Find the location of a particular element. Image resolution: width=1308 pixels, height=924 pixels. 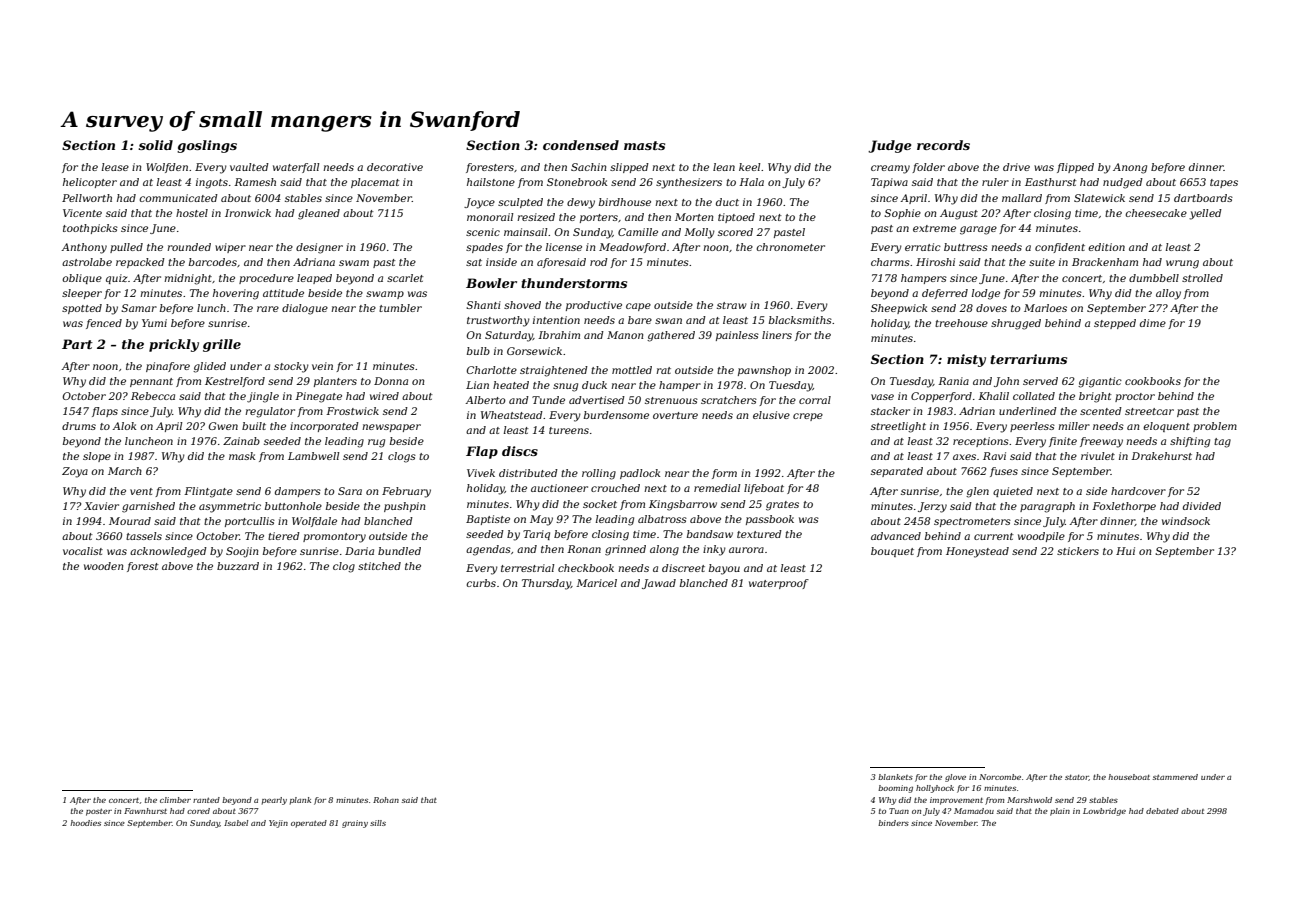

Mourad is located at coordinates (130, 521).
